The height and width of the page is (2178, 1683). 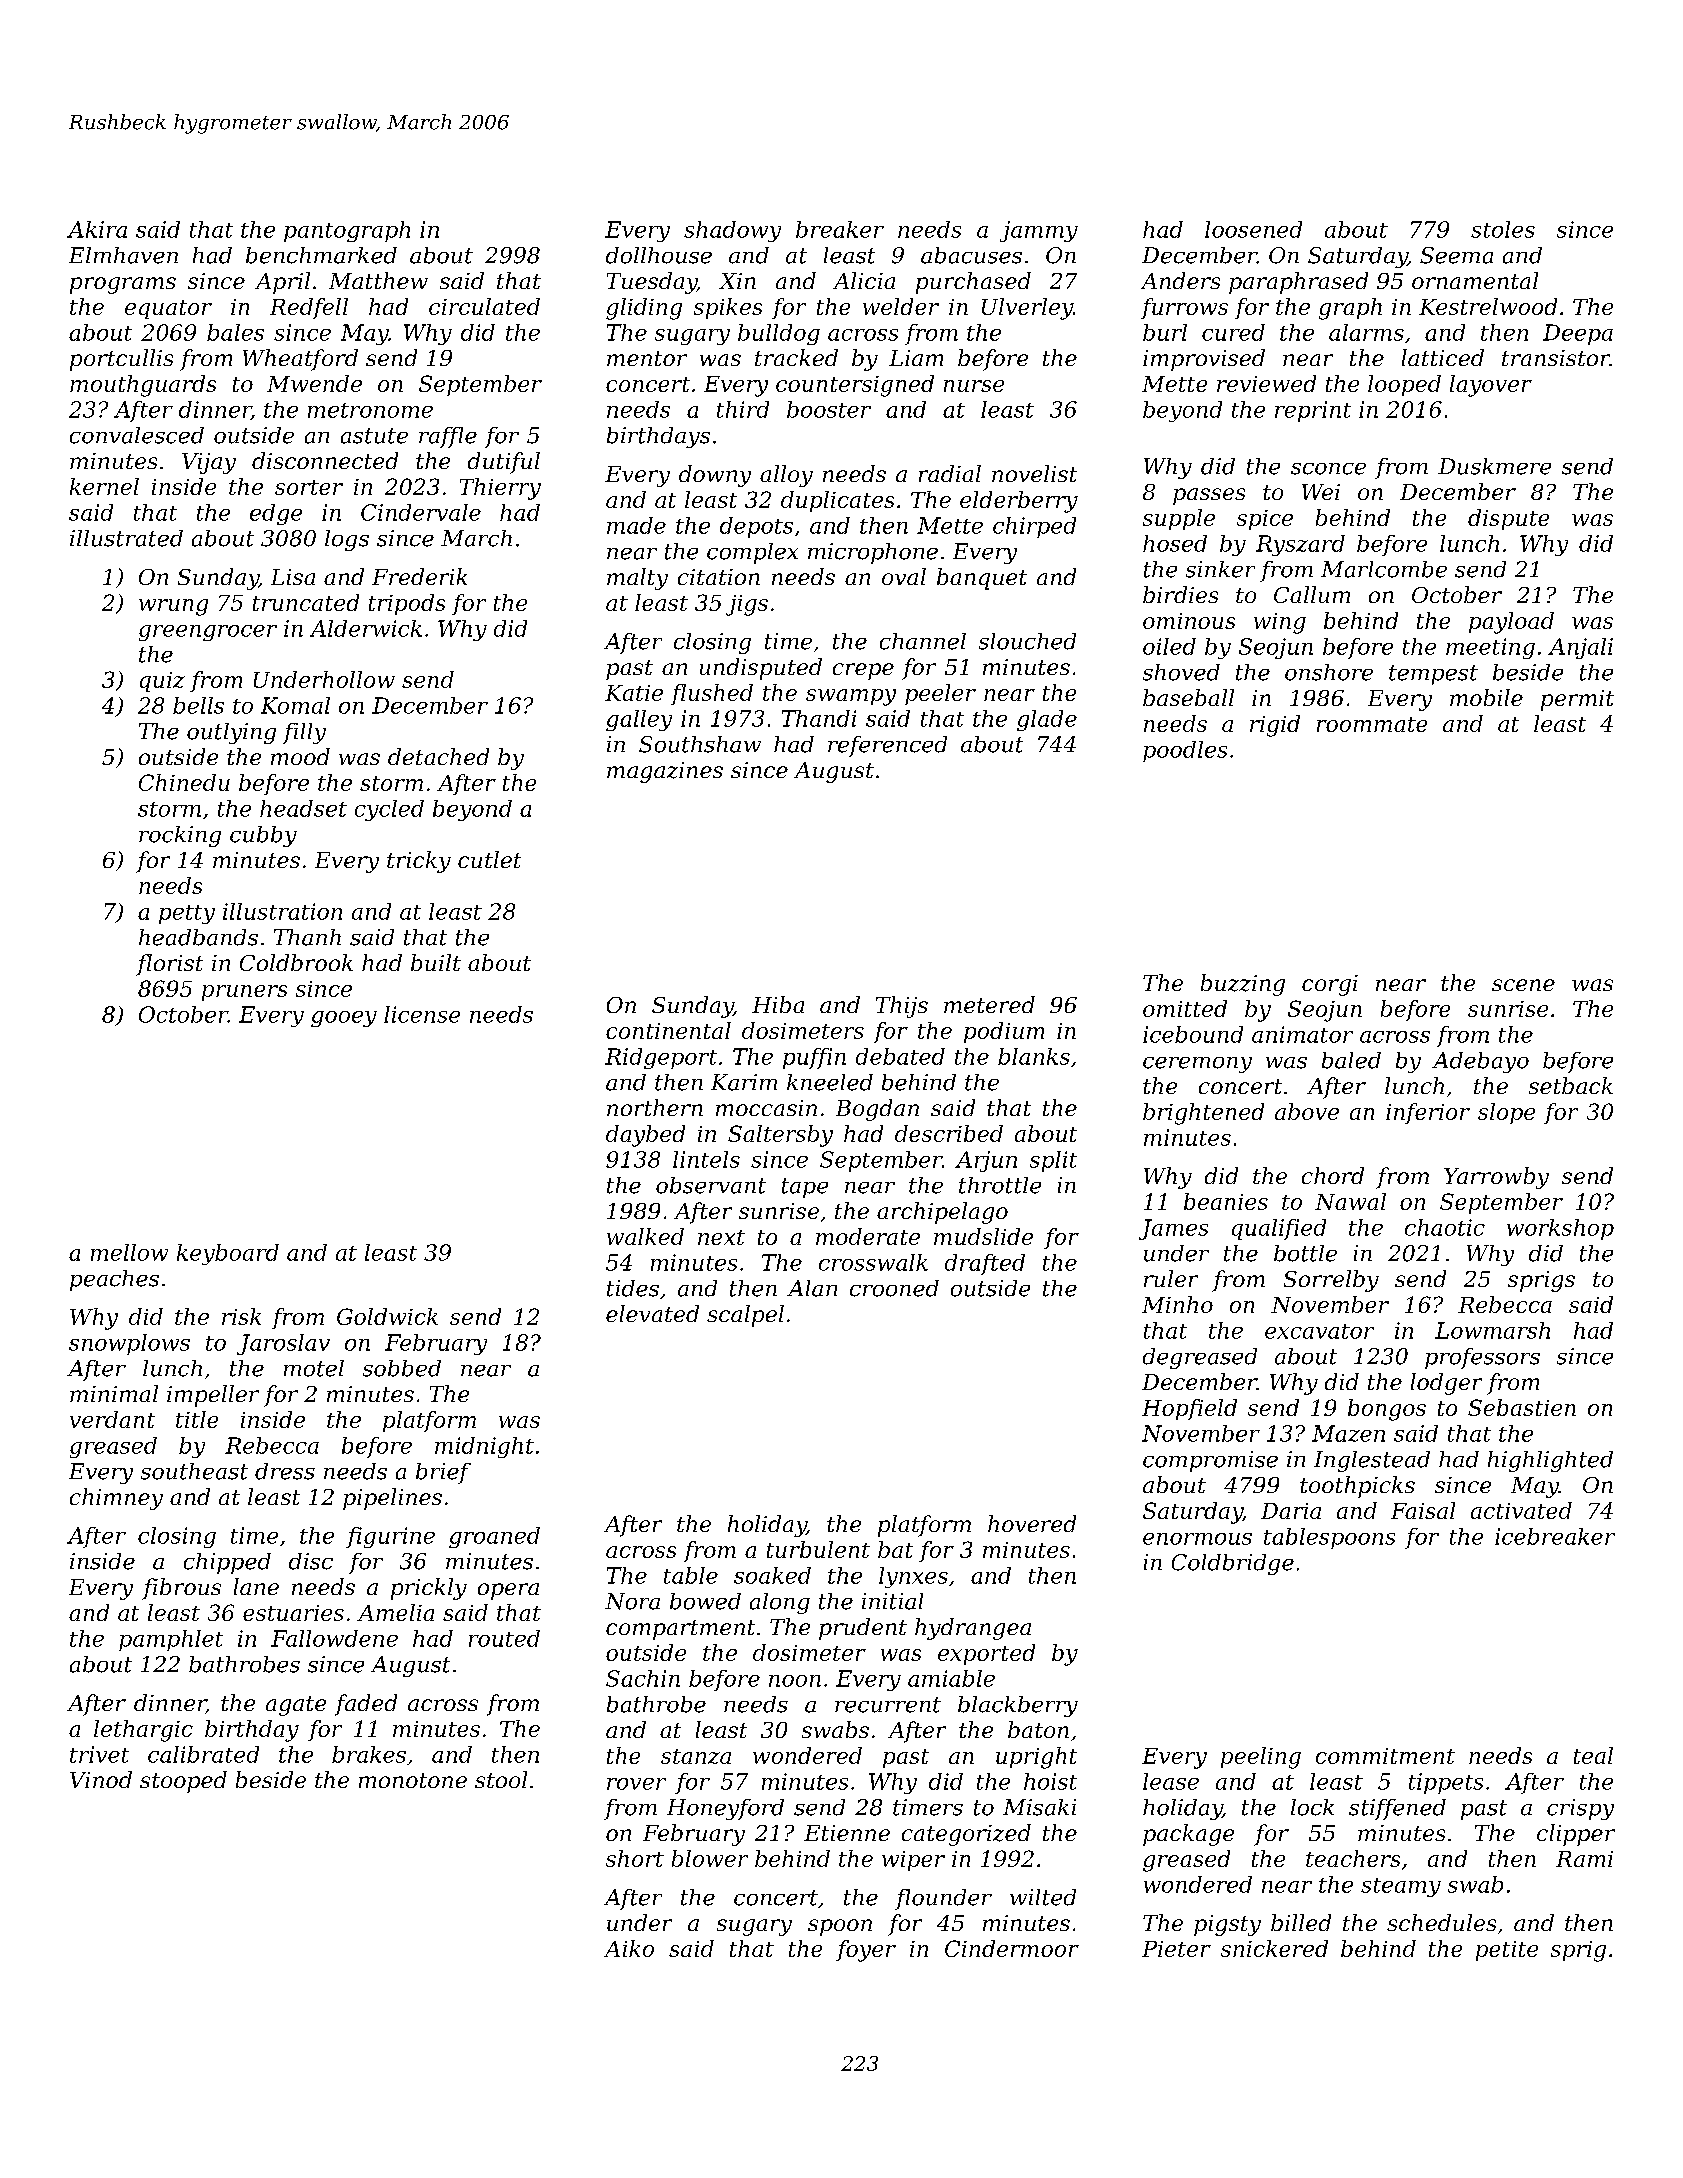 What do you see at coordinates (1507, 1951) in the page?
I see `petite` at bounding box center [1507, 1951].
